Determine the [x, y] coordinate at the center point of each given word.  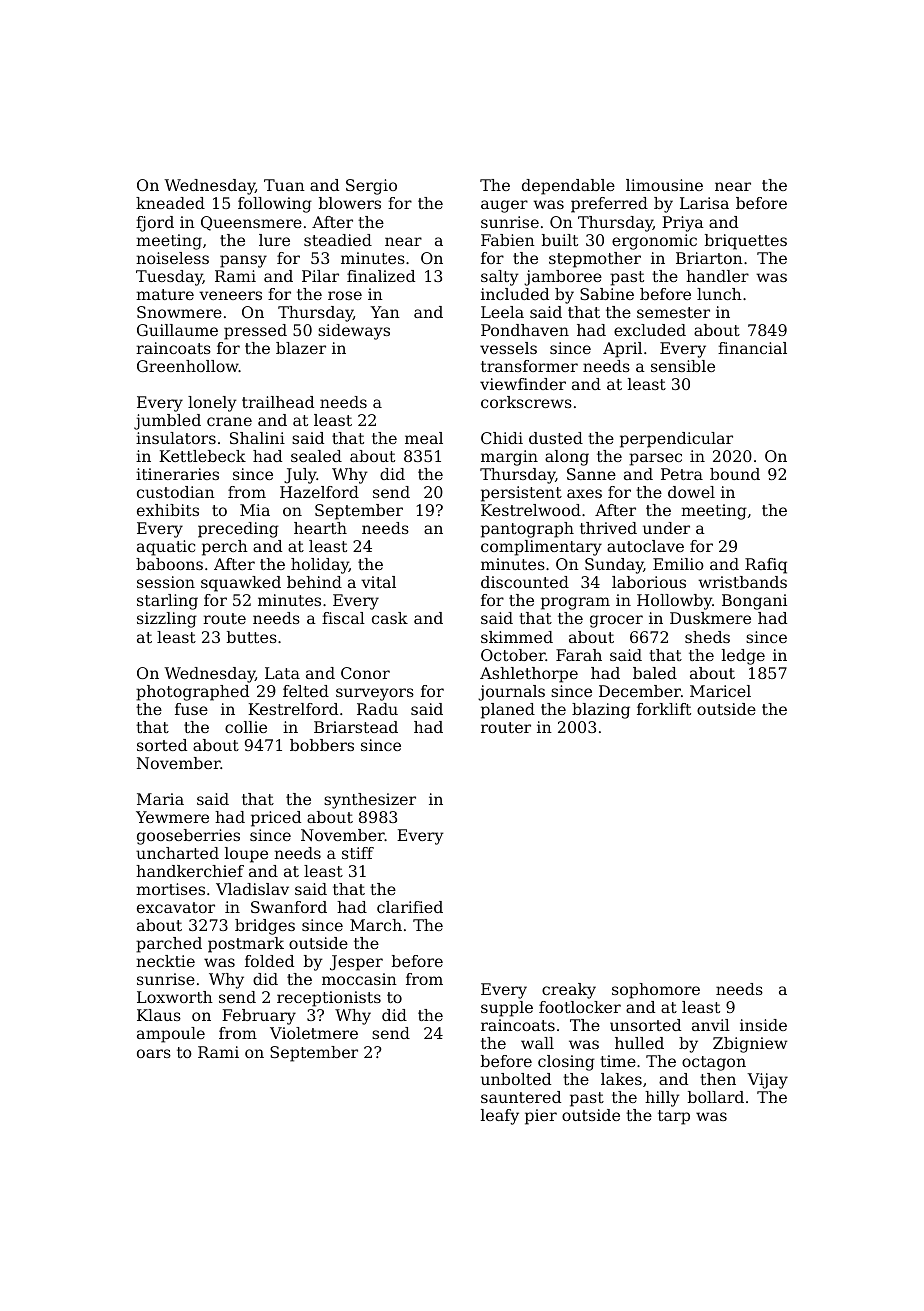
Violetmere [314, 1033]
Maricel [720, 691]
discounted [525, 582]
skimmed [517, 637]
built [560, 240]
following [275, 205]
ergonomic [654, 242]
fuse [191, 709]
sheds [707, 637]
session [166, 582]
